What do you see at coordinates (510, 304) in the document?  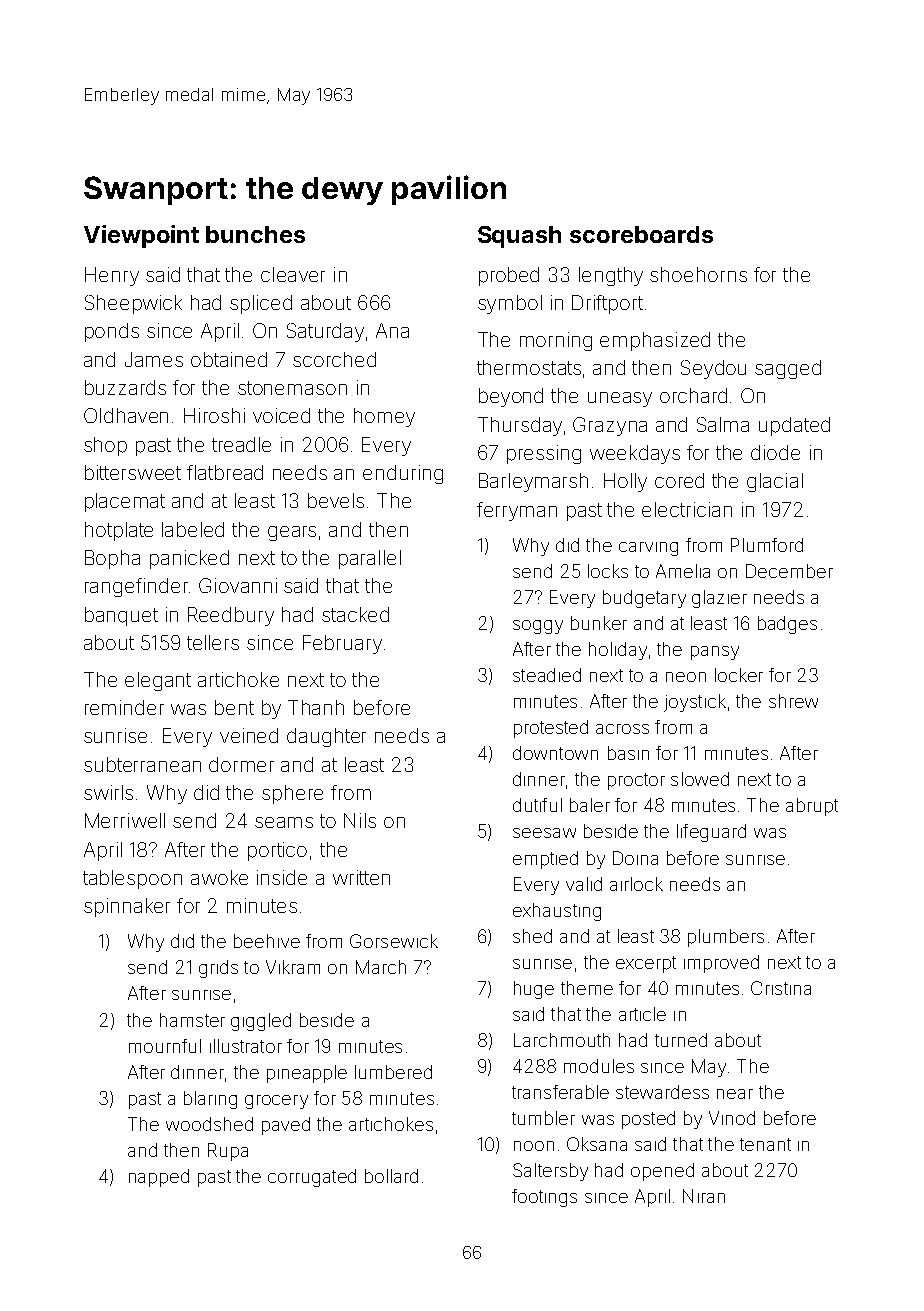 I see `symbol` at bounding box center [510, 304].
